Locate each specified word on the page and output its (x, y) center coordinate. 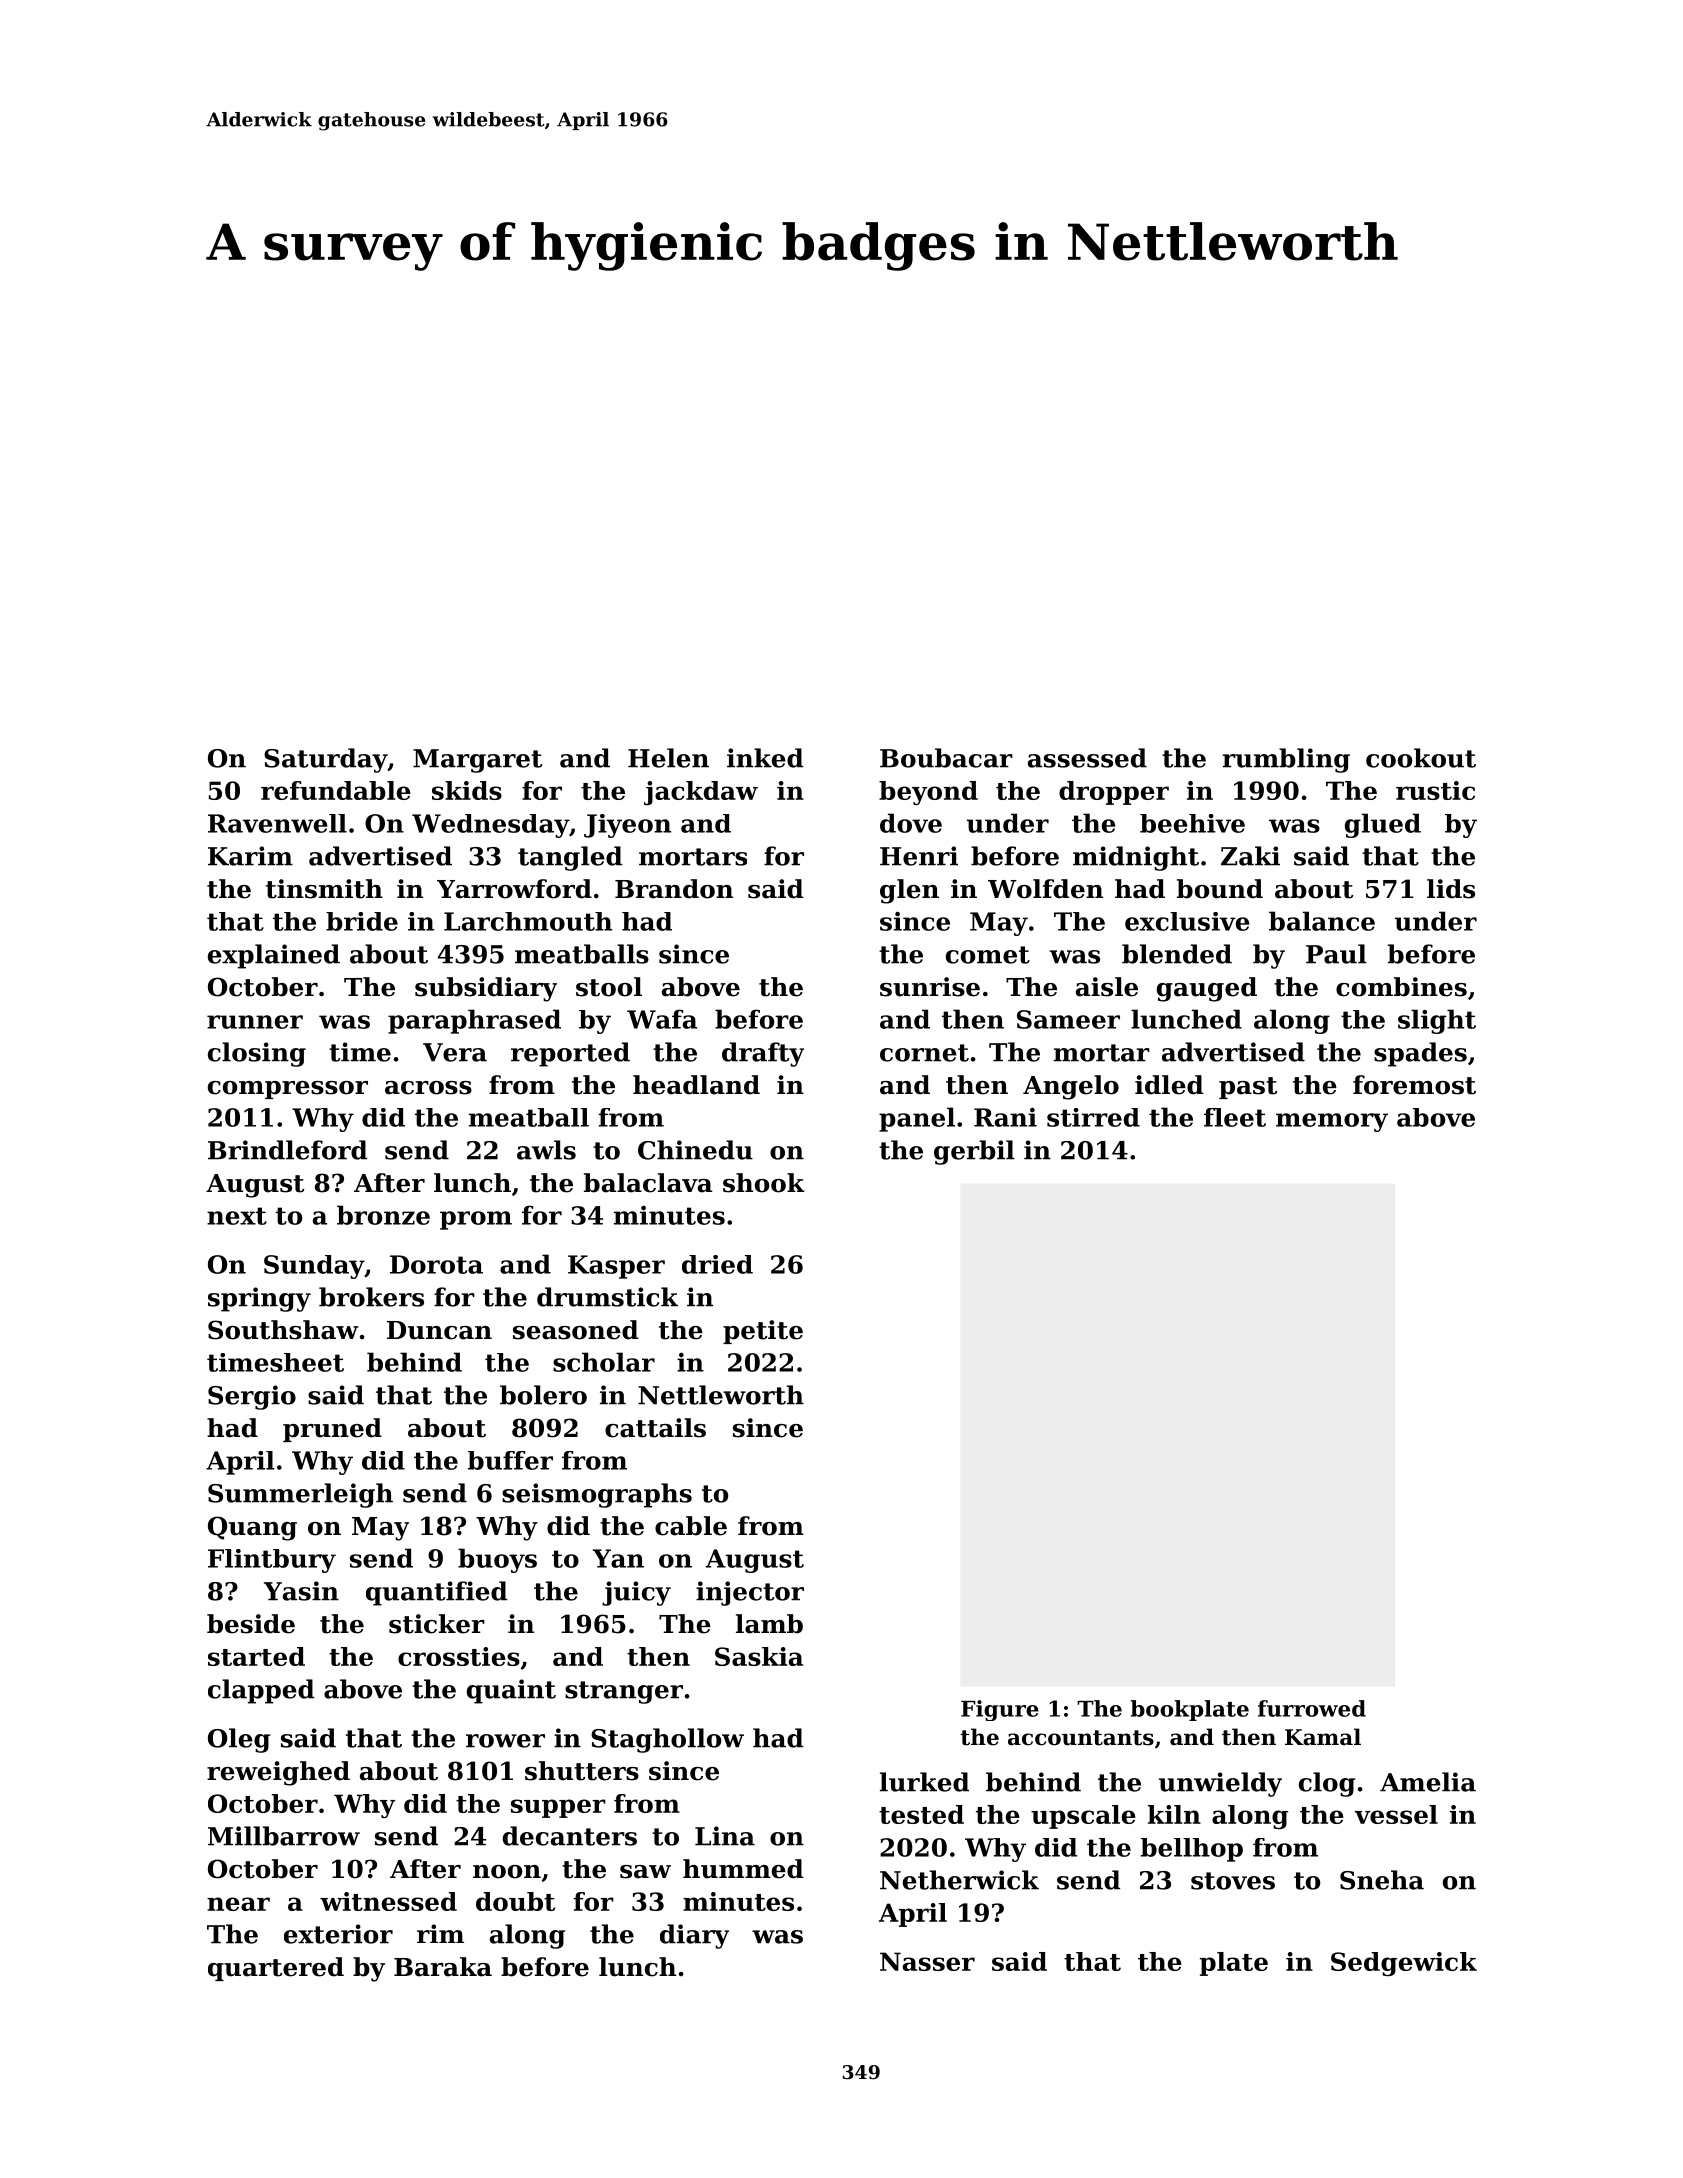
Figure (1000, 1710)
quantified (436, 1593)
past (1248, 1088)
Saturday (326, 760)
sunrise (930, 987)
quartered (276, 1969)
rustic (1435, 790)
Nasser (927, 1961)
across (428, 1088)
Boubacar (946, 758)
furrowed (1312, 1708)
